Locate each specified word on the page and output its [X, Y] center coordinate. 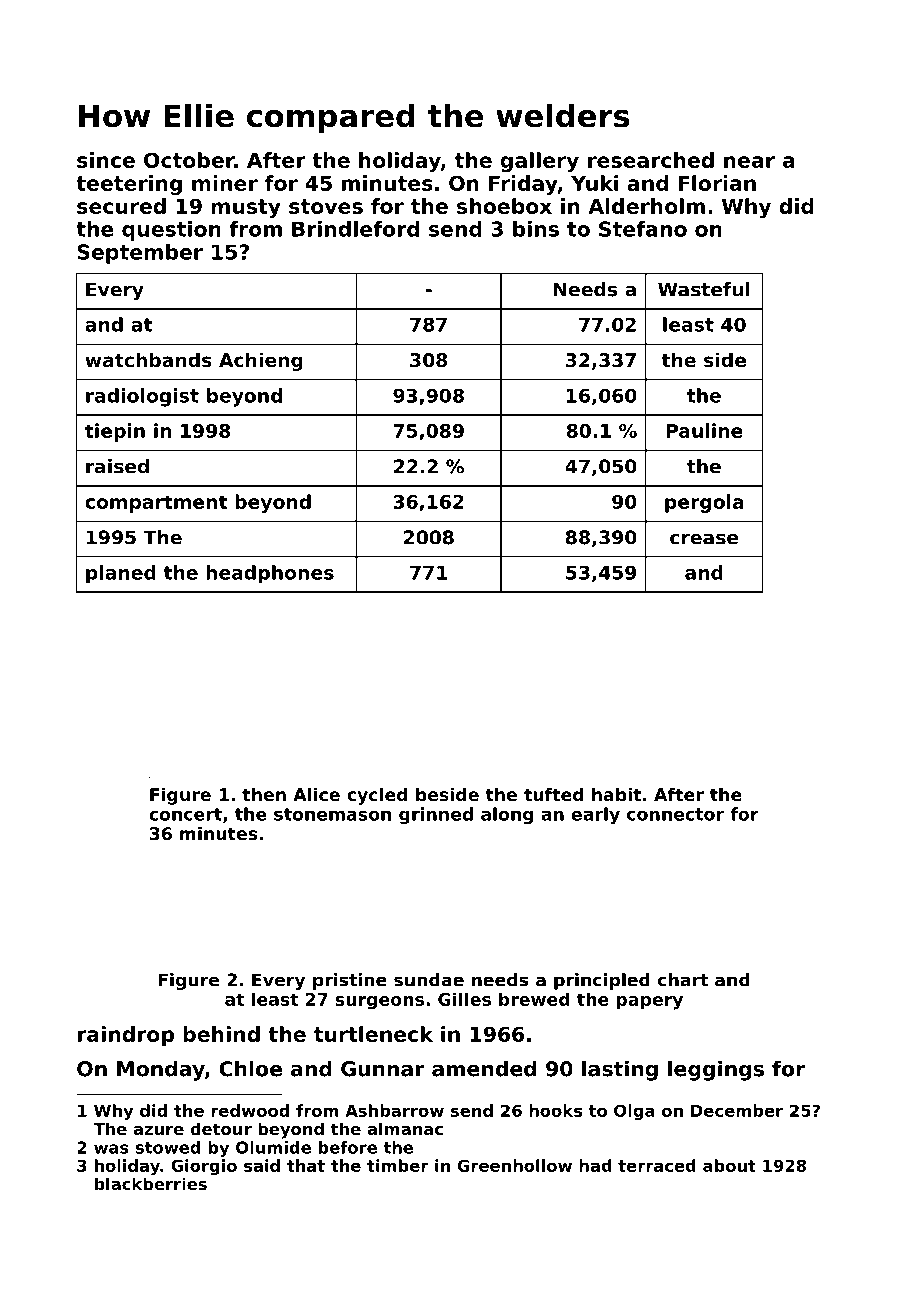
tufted [553, 794]
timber [398, 1165]
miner [225, 183]
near [749, 162]
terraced [657, 1165]
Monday [161, 1070]
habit [616, 794]
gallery [539, 162]
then [264, 794]
